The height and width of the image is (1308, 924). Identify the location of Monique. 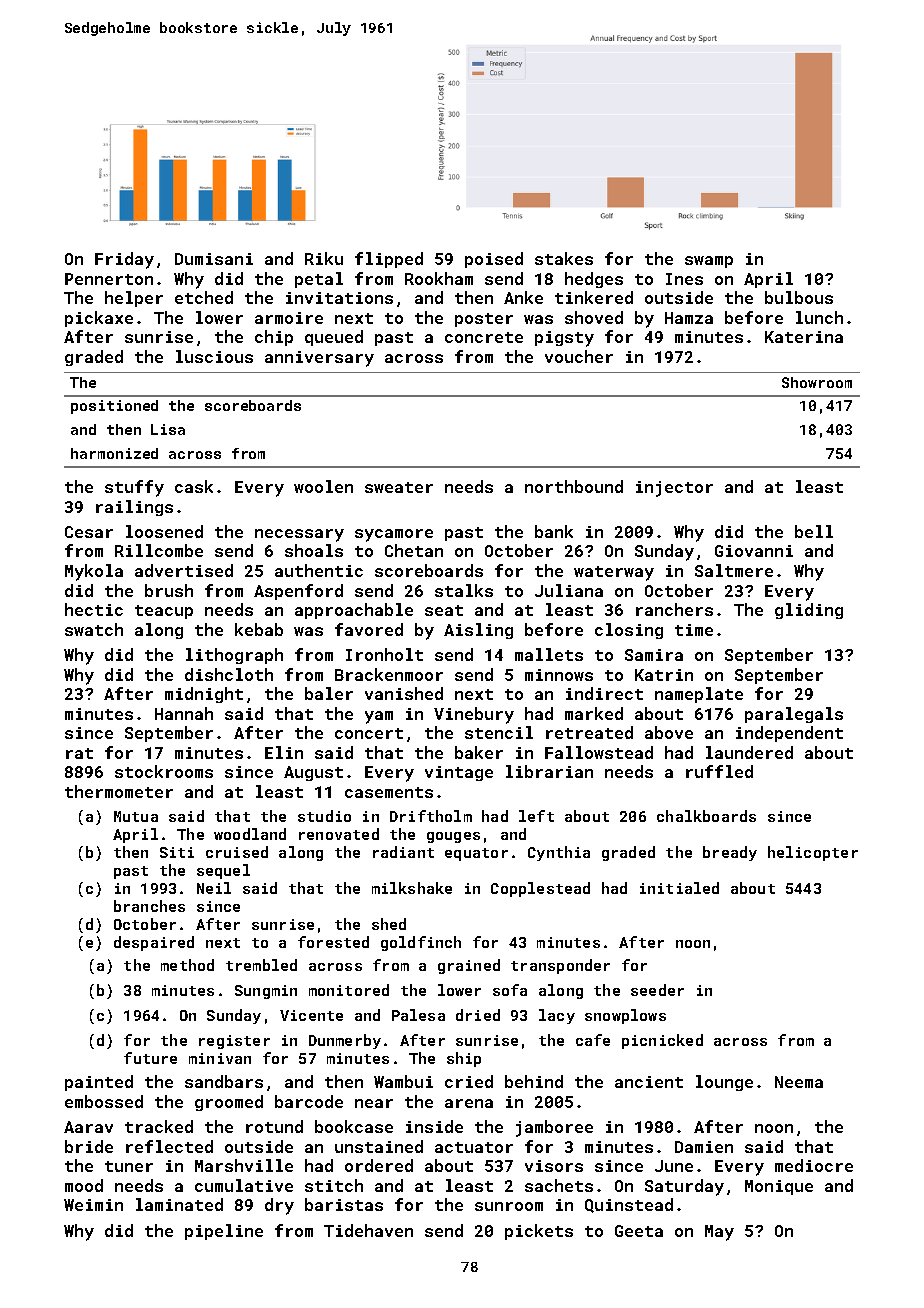
(779, 1187).
